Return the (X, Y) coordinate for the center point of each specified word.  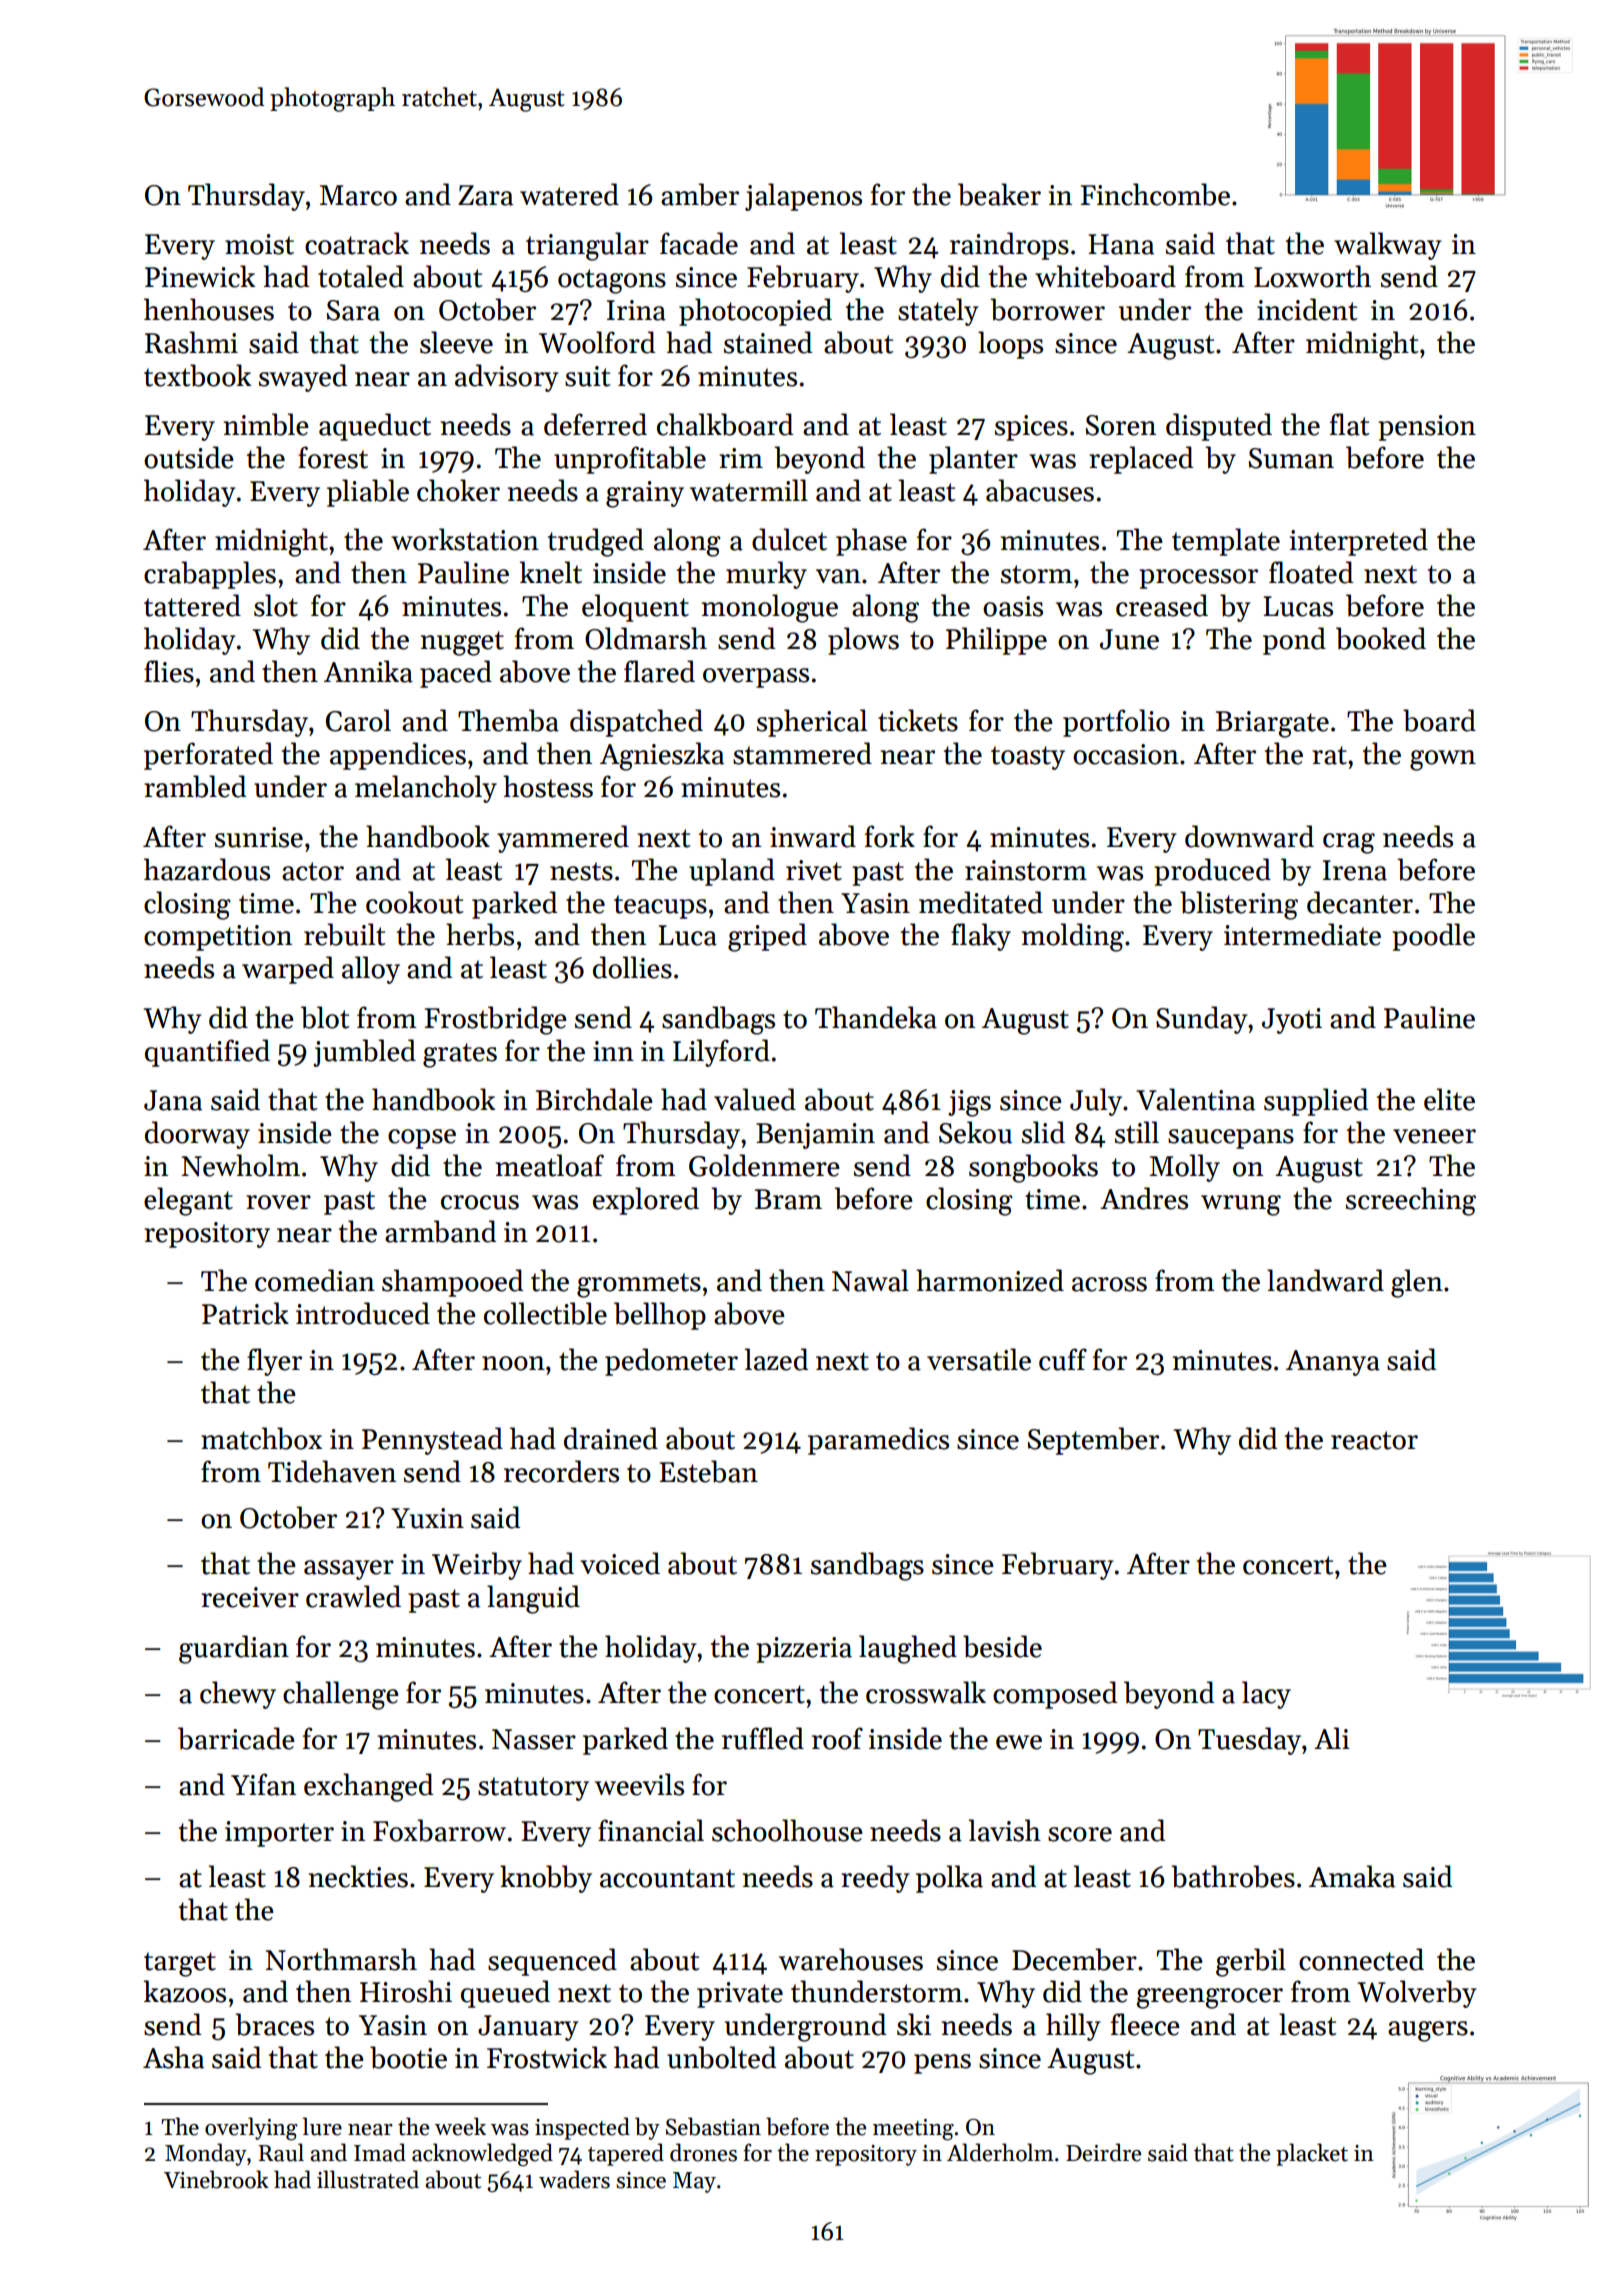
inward (813, 836)
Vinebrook (216, 2179)
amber (700, 194)
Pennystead (432, 1441)
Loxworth (1312, 276)
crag (1349, 843)
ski (914, 2024)
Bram (788, 1199)
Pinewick (200, 276)
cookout (415, 902)
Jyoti (1292, 1021)
